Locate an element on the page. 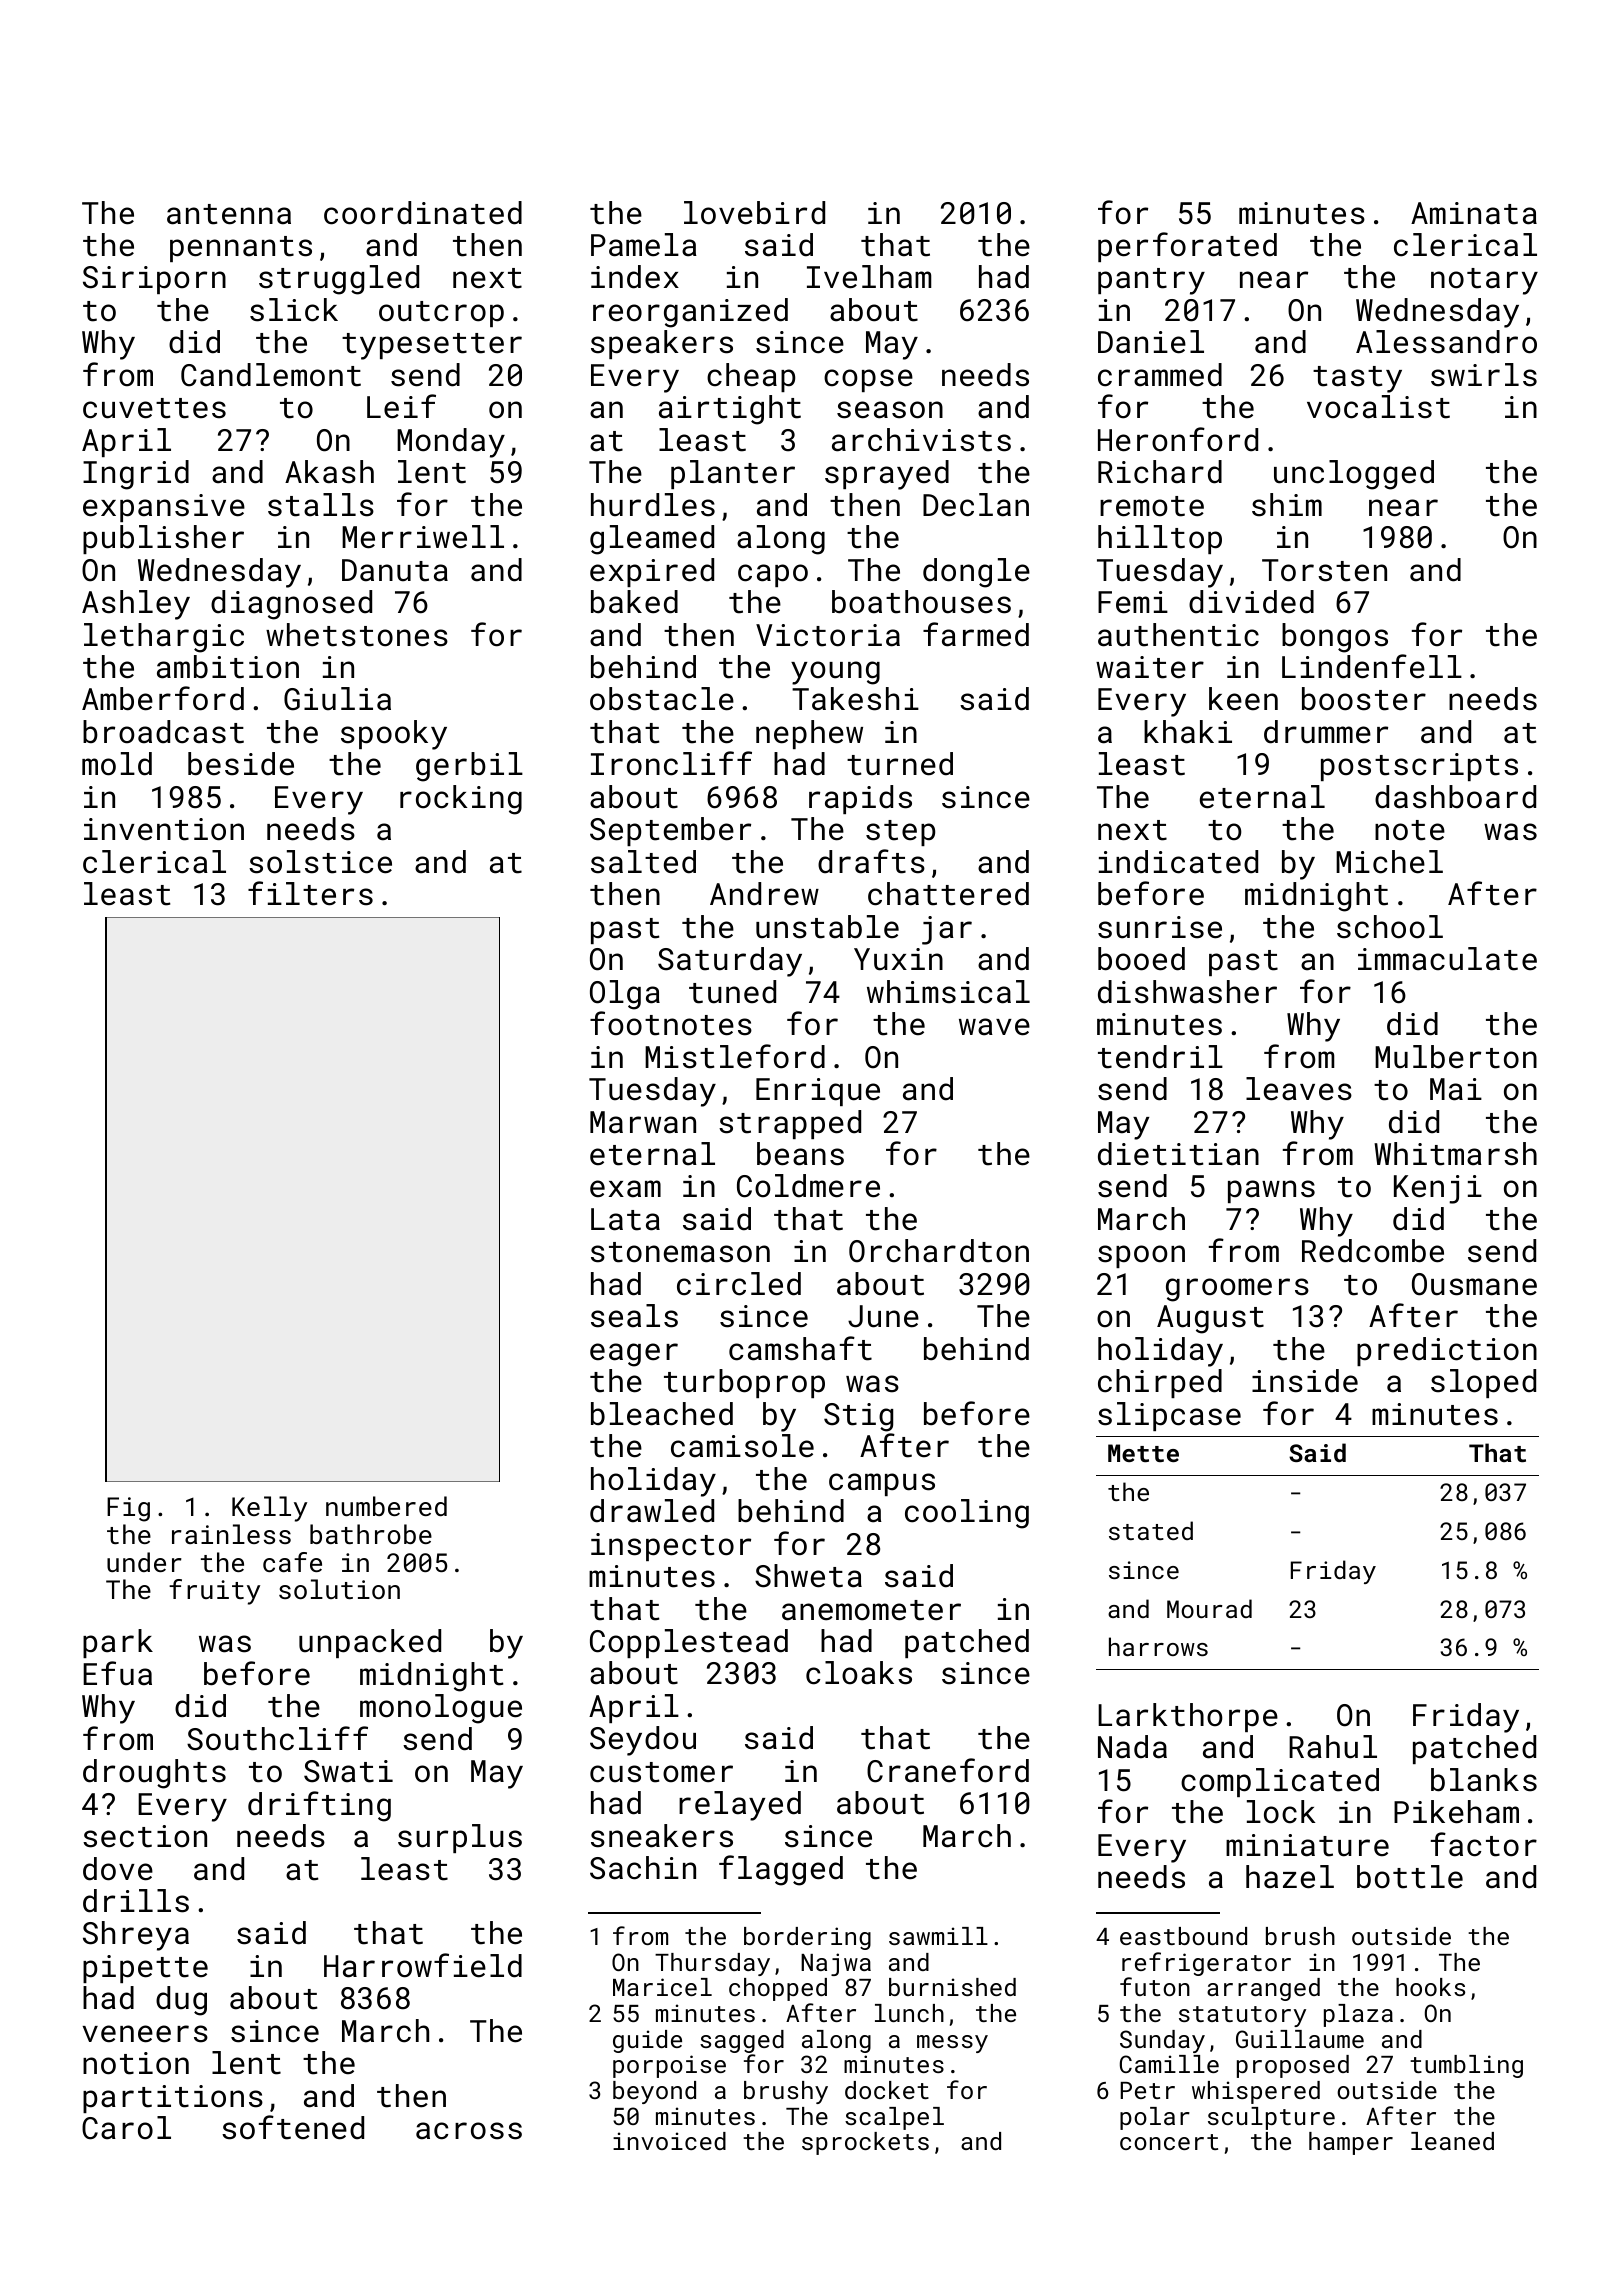 The image size is (1620, 2292). Carol is located at coordinates (126, 2128).
